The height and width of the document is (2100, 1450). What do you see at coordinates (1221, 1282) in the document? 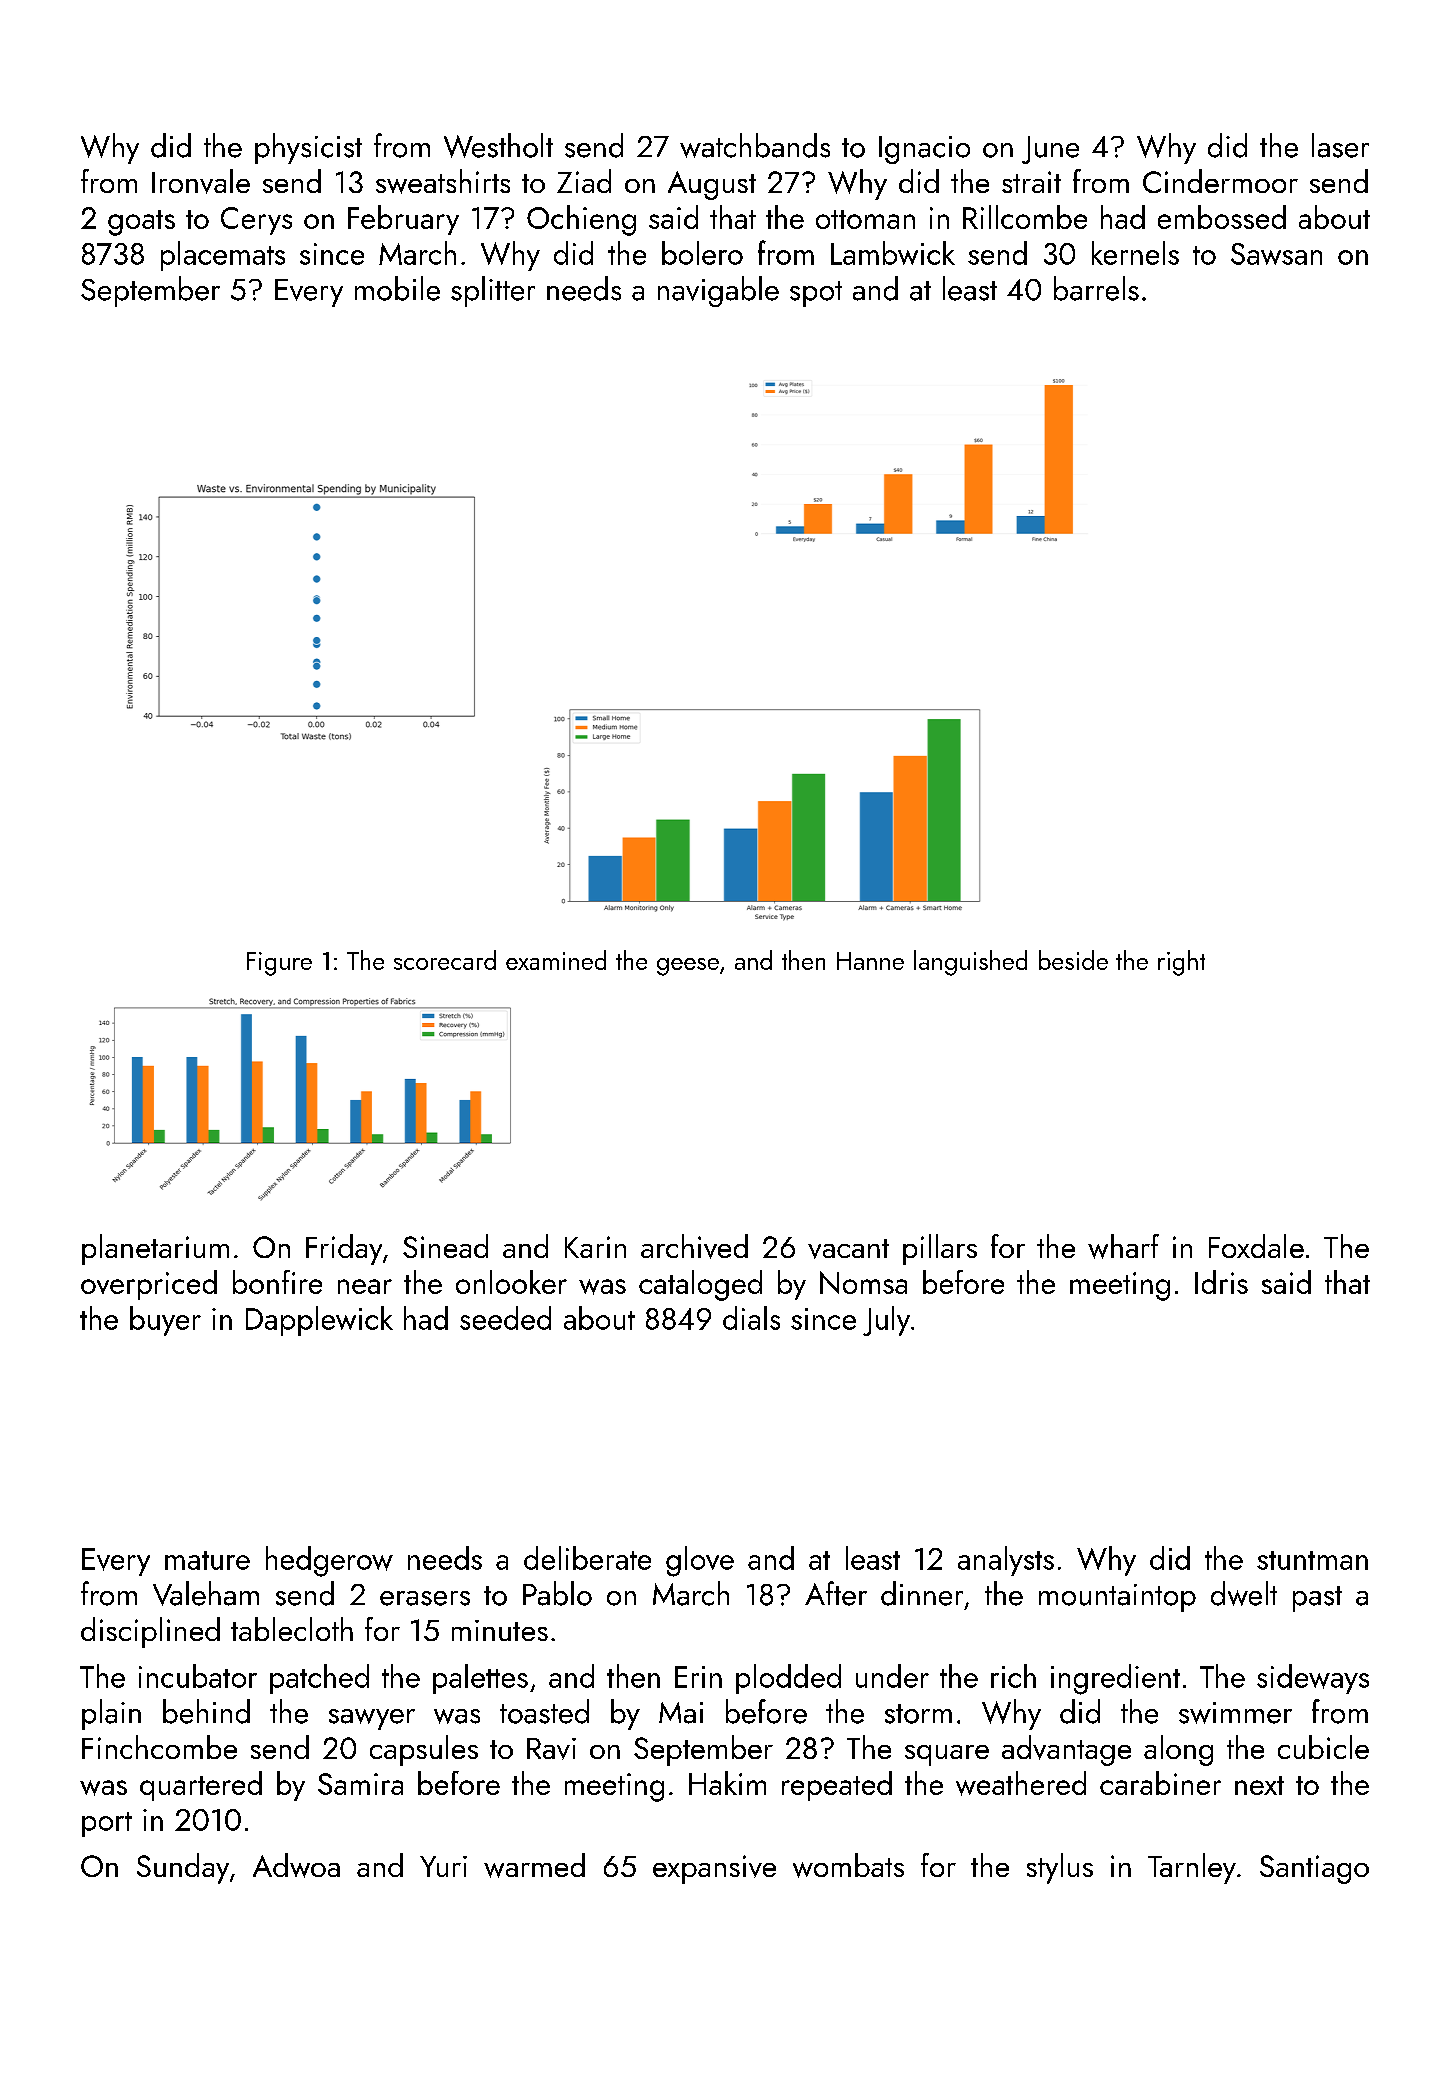
I see `Idris` at bounding box center [1221, 1282].
